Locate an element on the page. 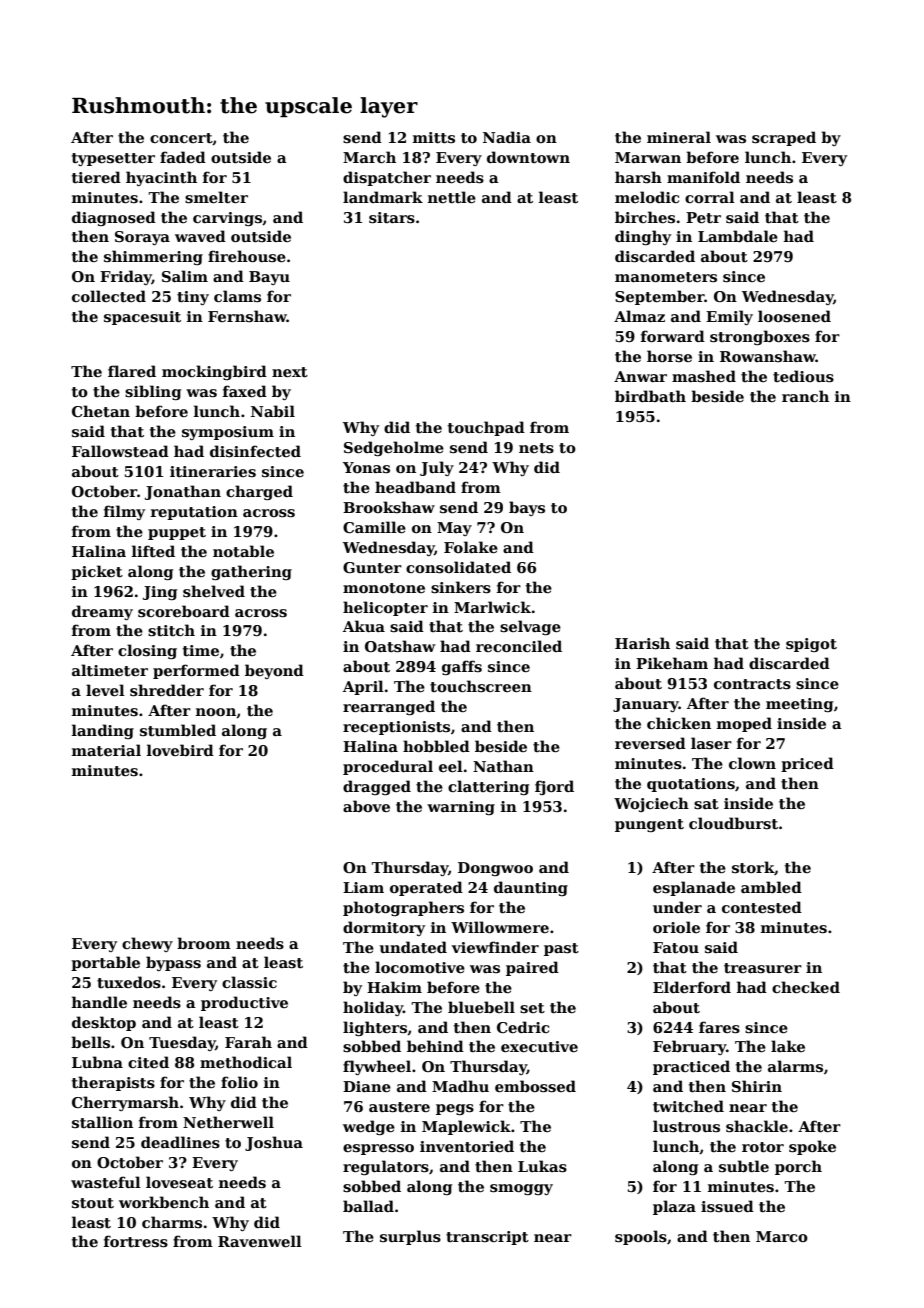 The height and width of the page is (1308, 924). material is located at coordinates (106, 750).
